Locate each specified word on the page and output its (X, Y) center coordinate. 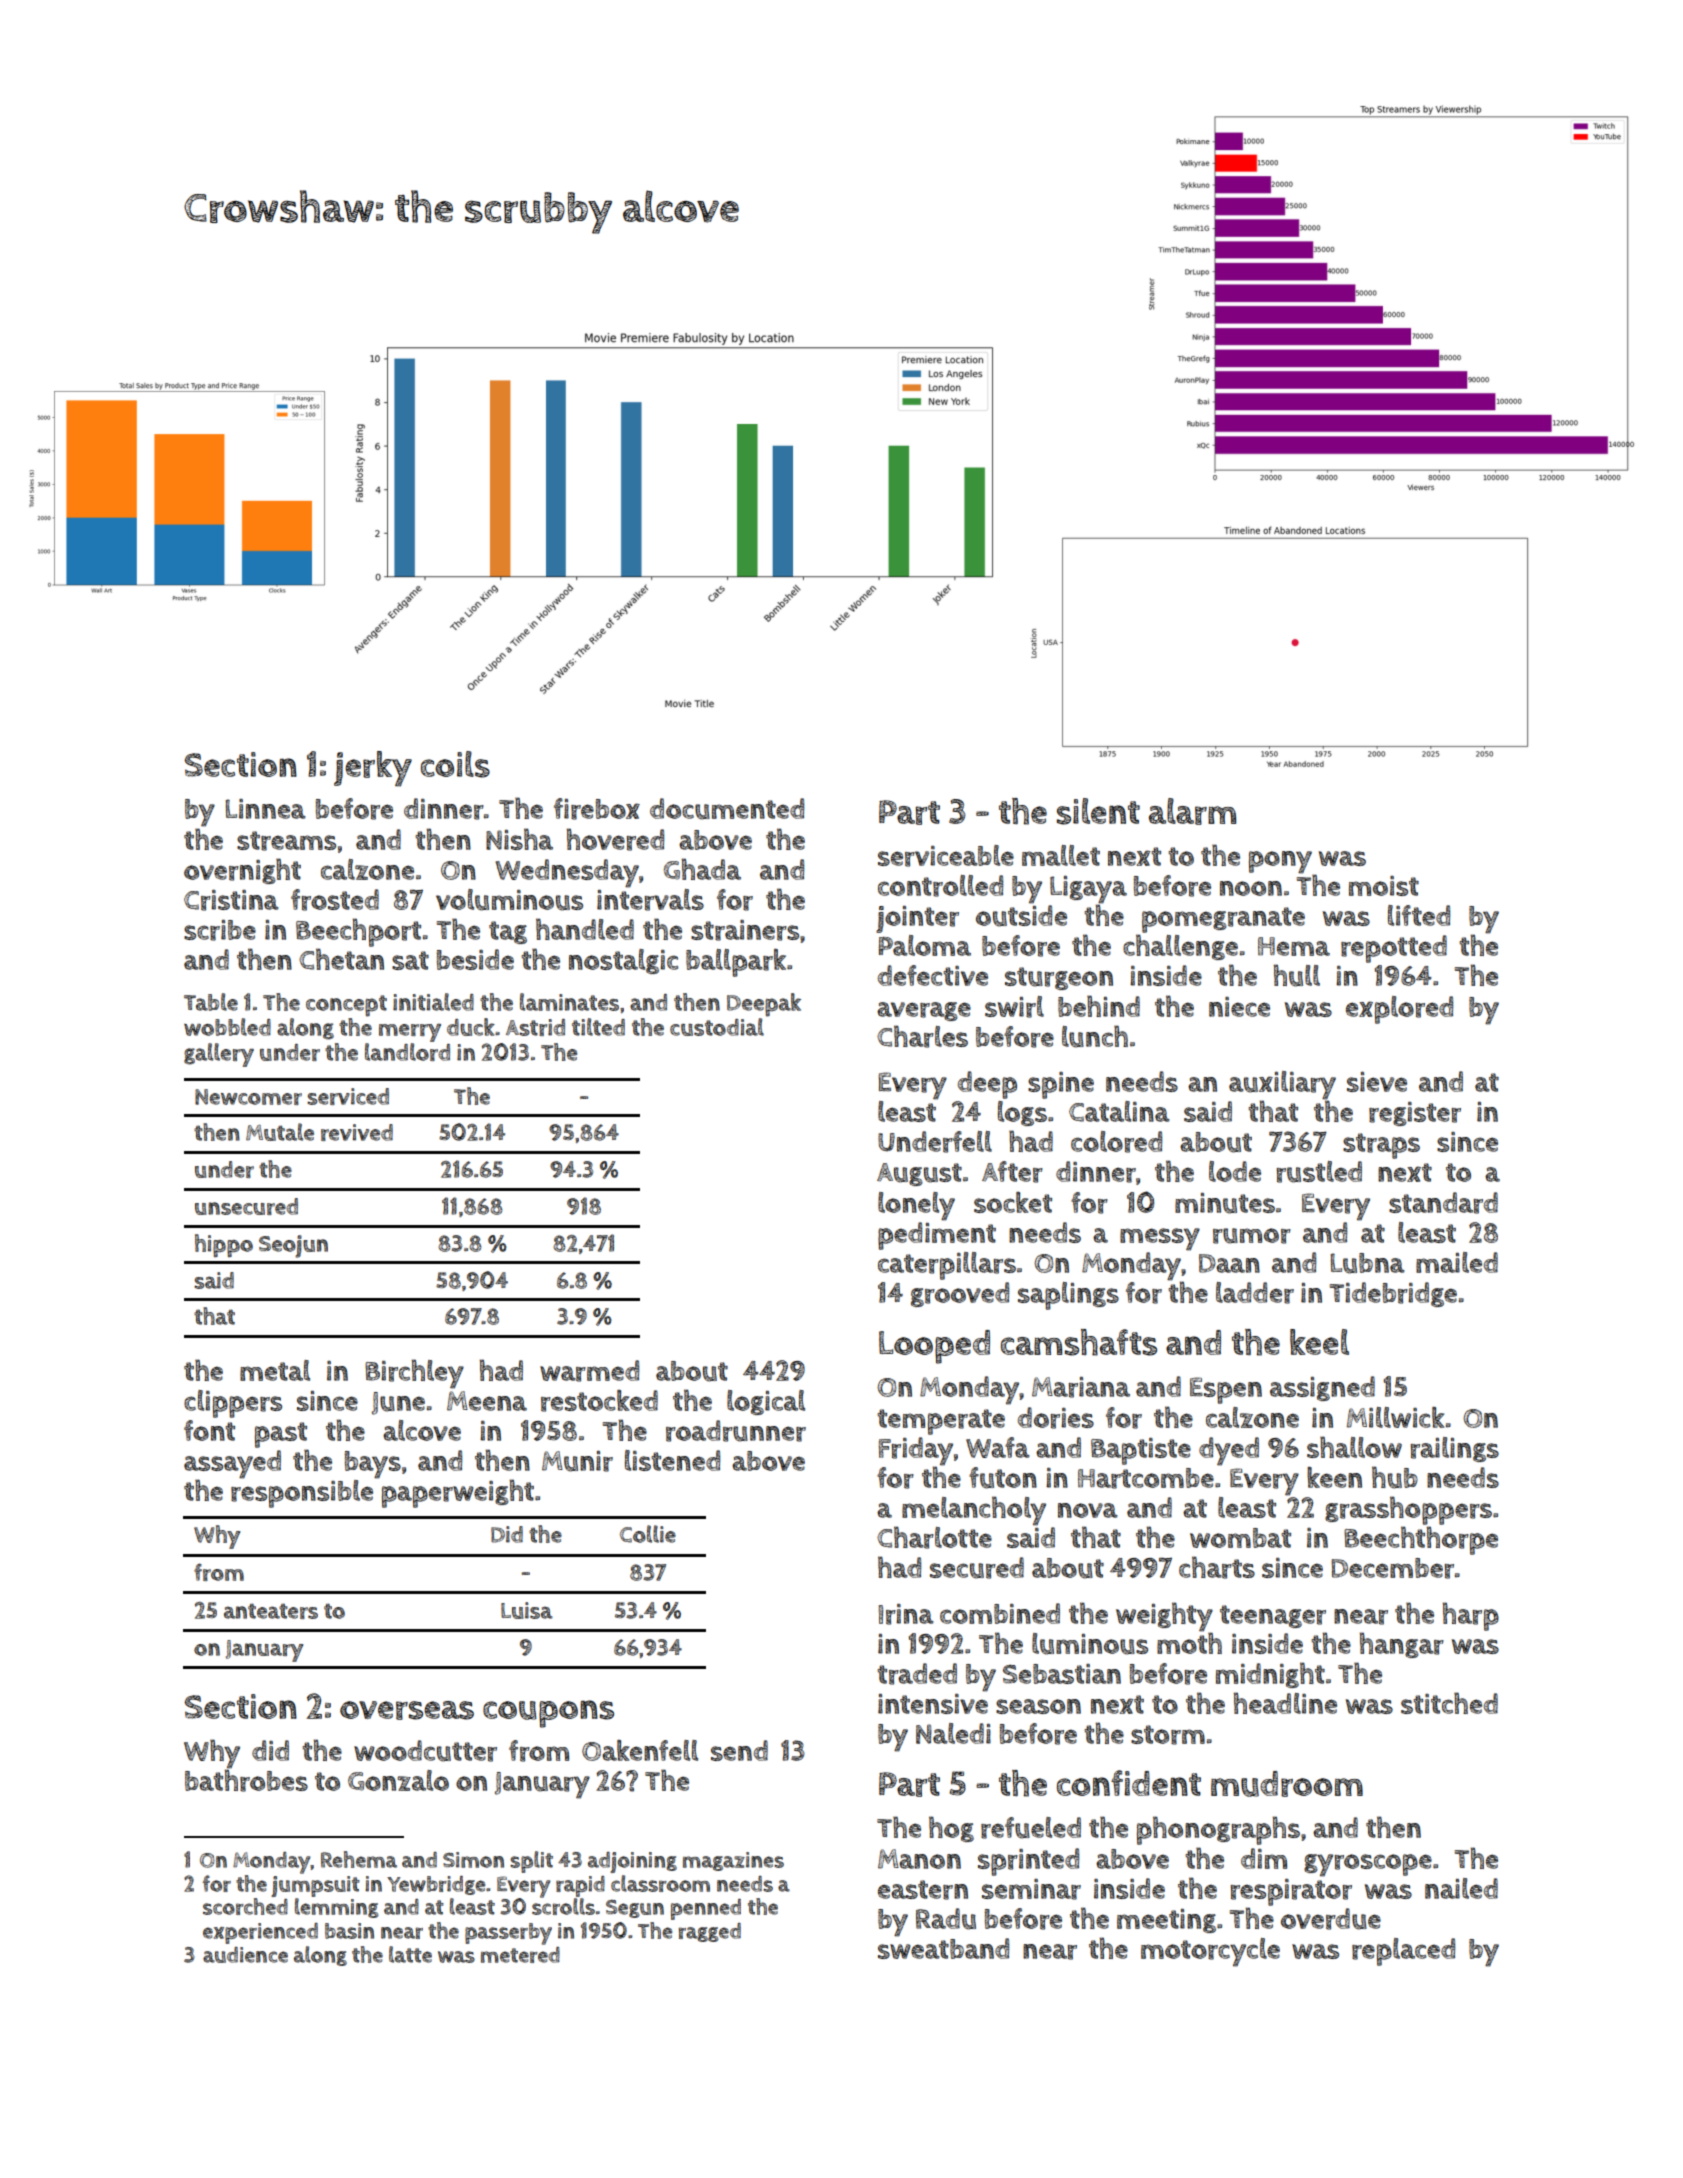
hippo (224, 1245)
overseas (407, 1710)
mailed (1457, 1262)
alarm (1192, 811)
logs (1022, 1113)
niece (1239, 1007)
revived (357, 1132)
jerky (373, 769)
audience (245, 1955)
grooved (960, 1294)
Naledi (953, 1733)
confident (1129, 1783)
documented (727, 809)
